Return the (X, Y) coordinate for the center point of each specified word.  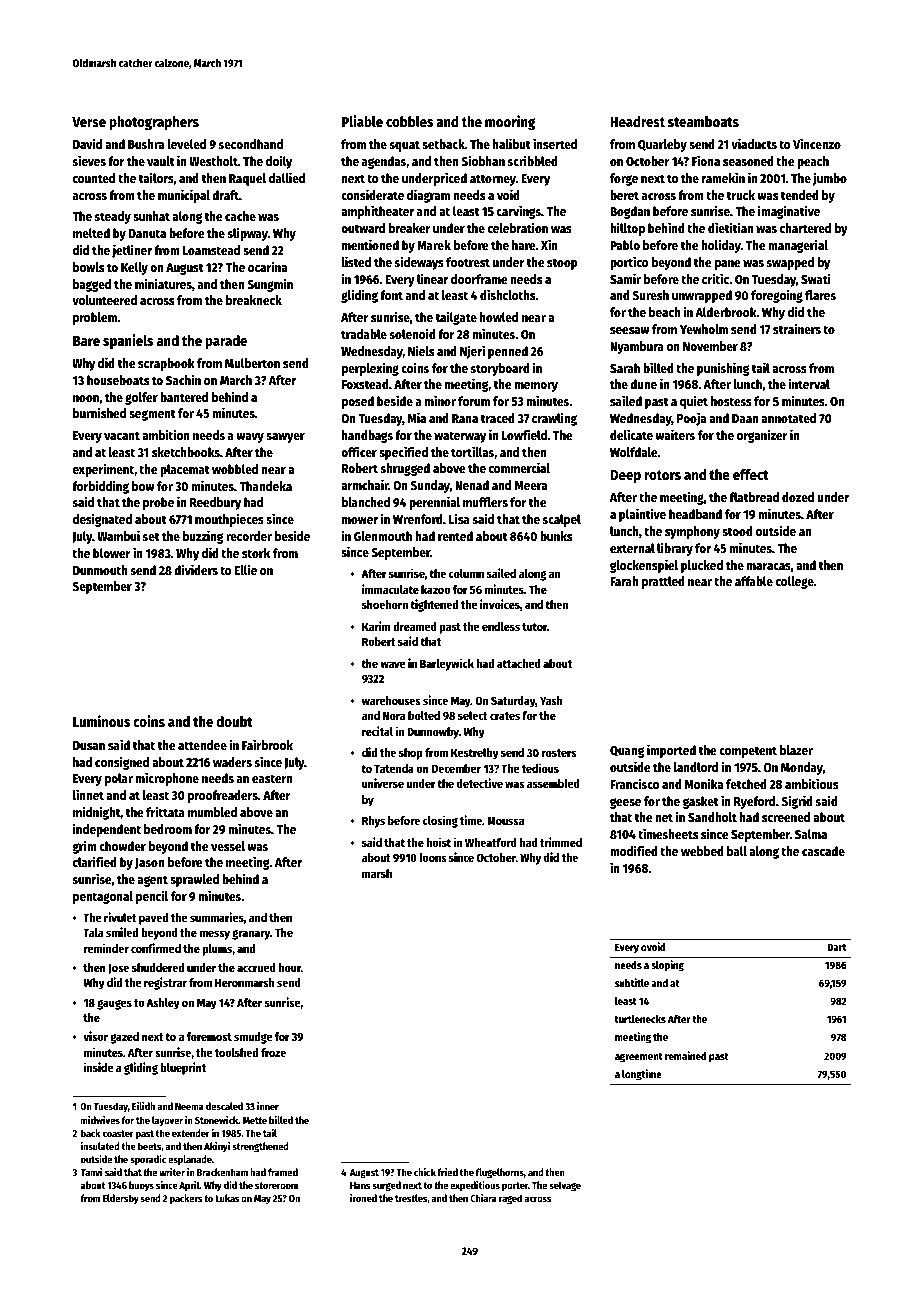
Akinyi (217, 1147)
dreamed (415, 626)
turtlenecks (640, 1019)
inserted (555, 143)
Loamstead (211, 250)
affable (754, 581)
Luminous (101, 721)
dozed (798, 497)
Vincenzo (817, 143)
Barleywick (447, 664)
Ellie (246, 569)
